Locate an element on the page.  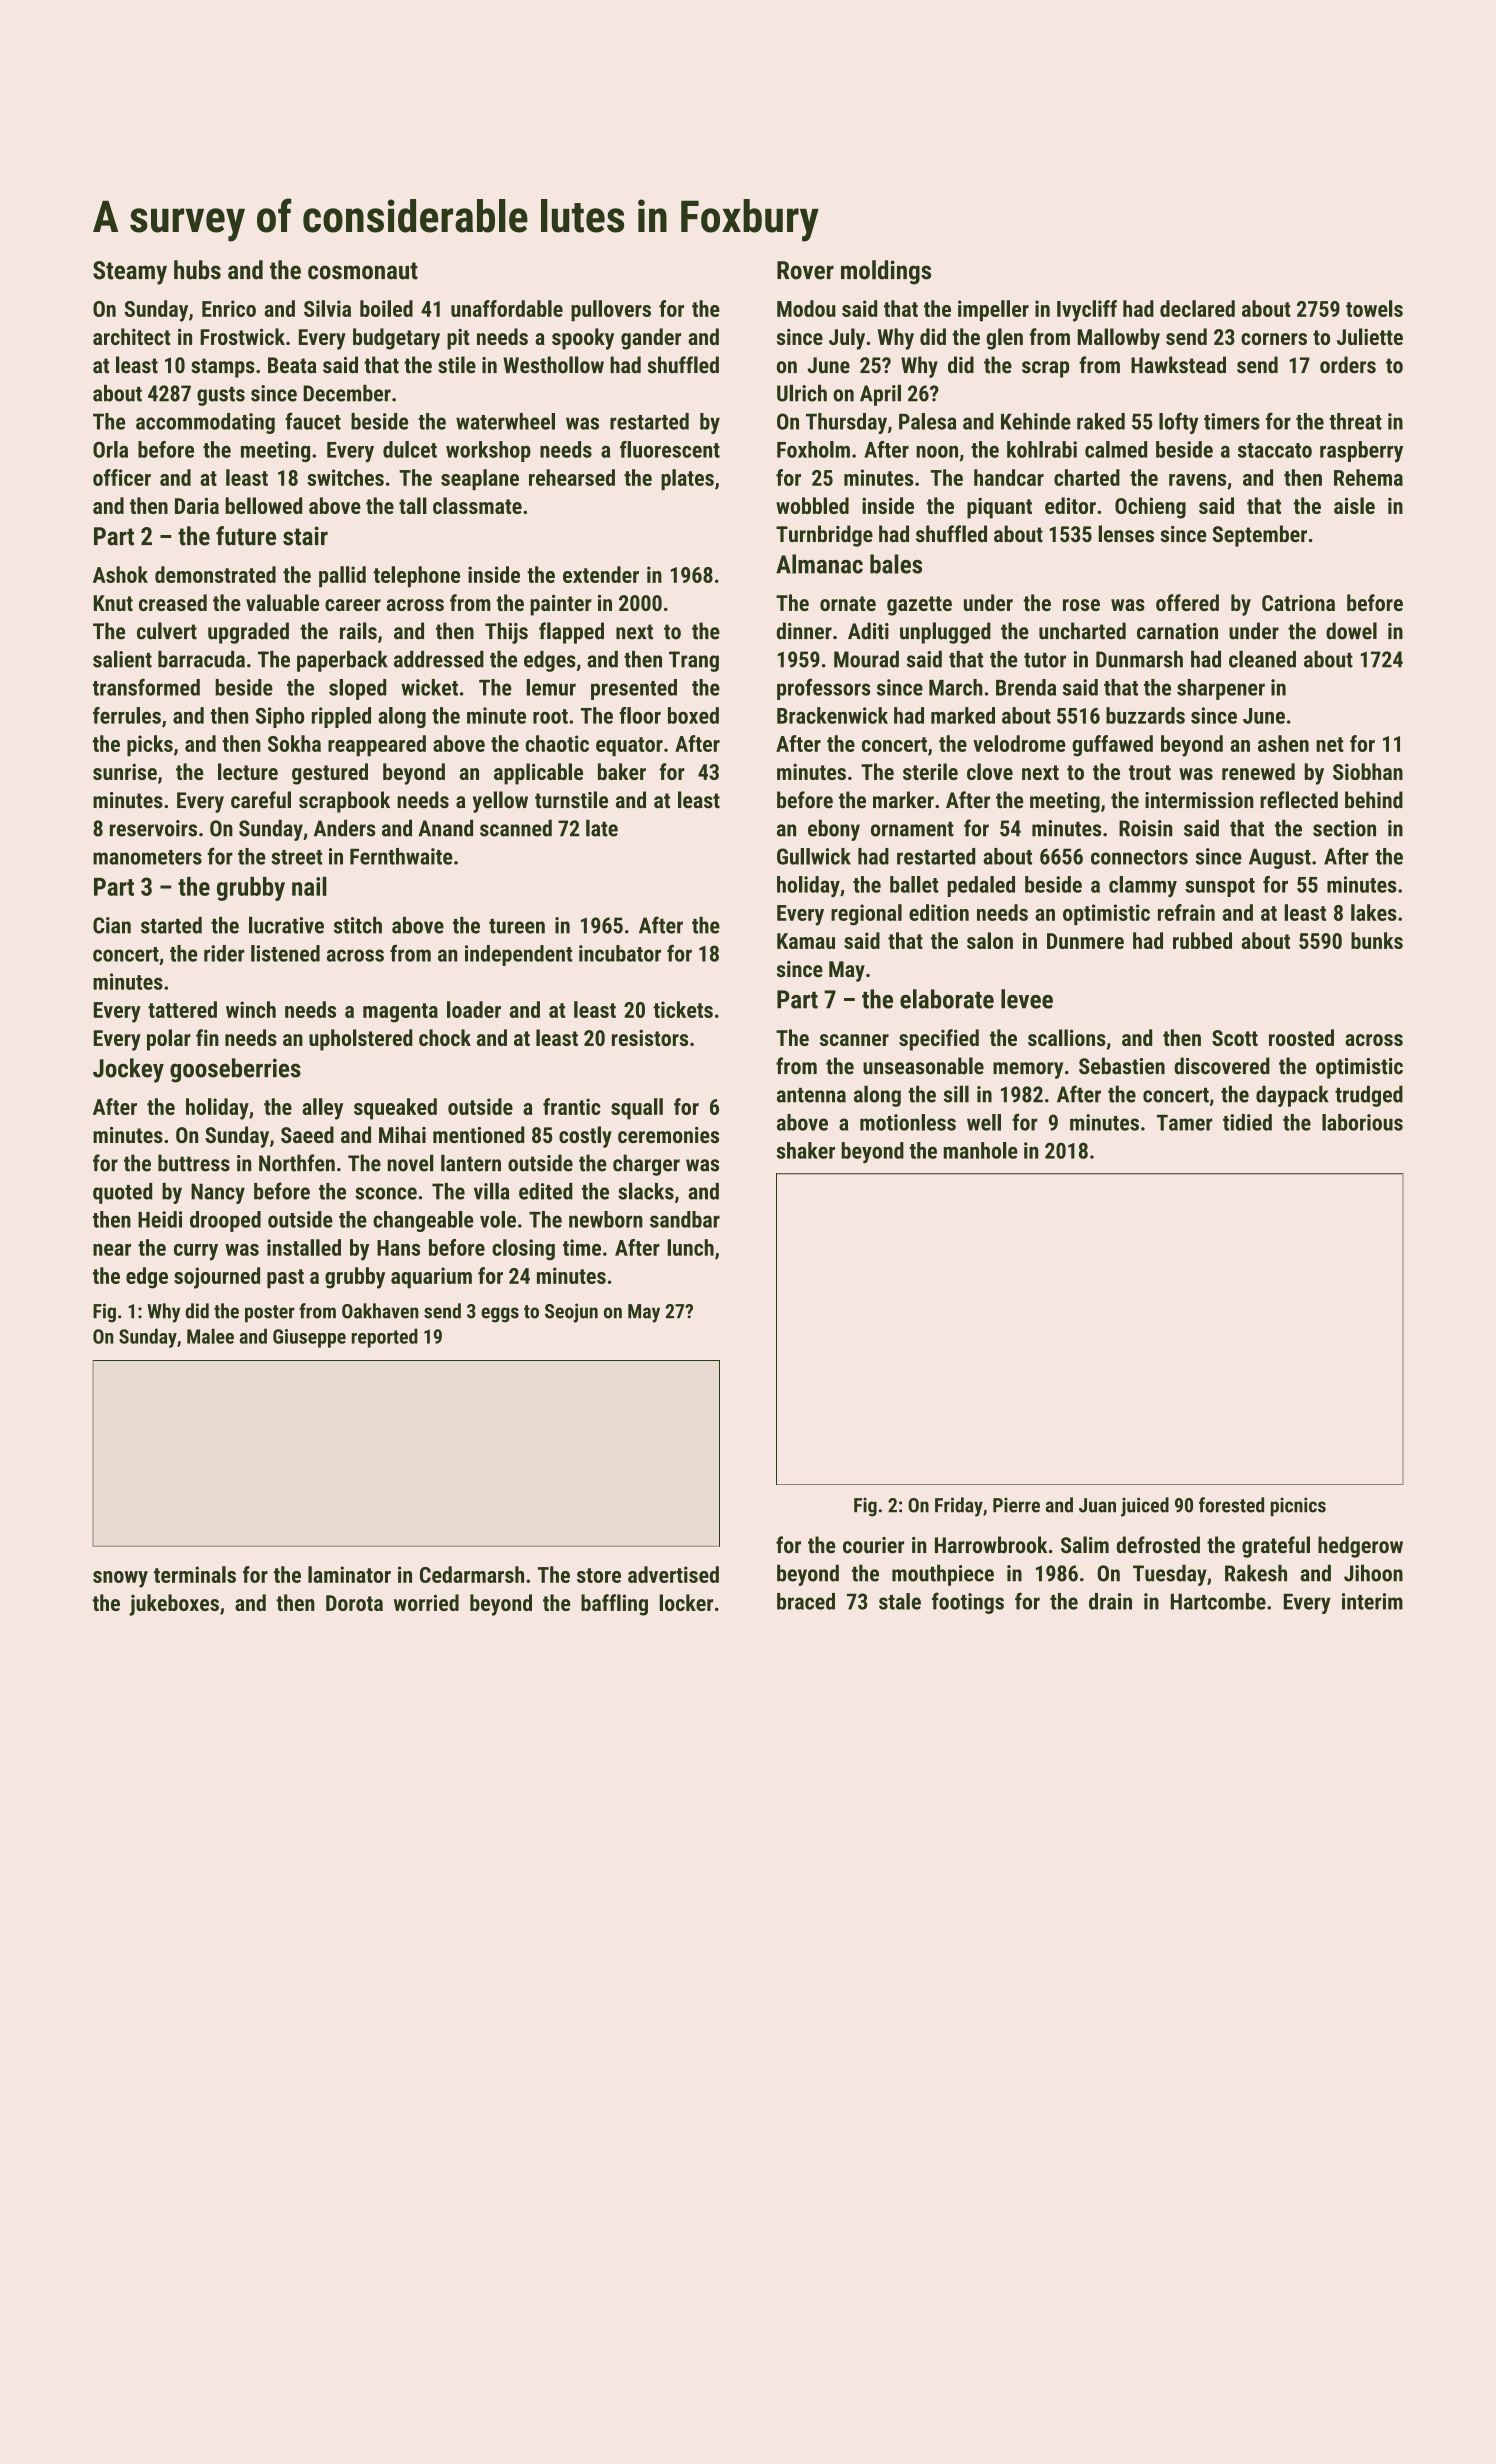
noon is located at coordinates (937, 451).
